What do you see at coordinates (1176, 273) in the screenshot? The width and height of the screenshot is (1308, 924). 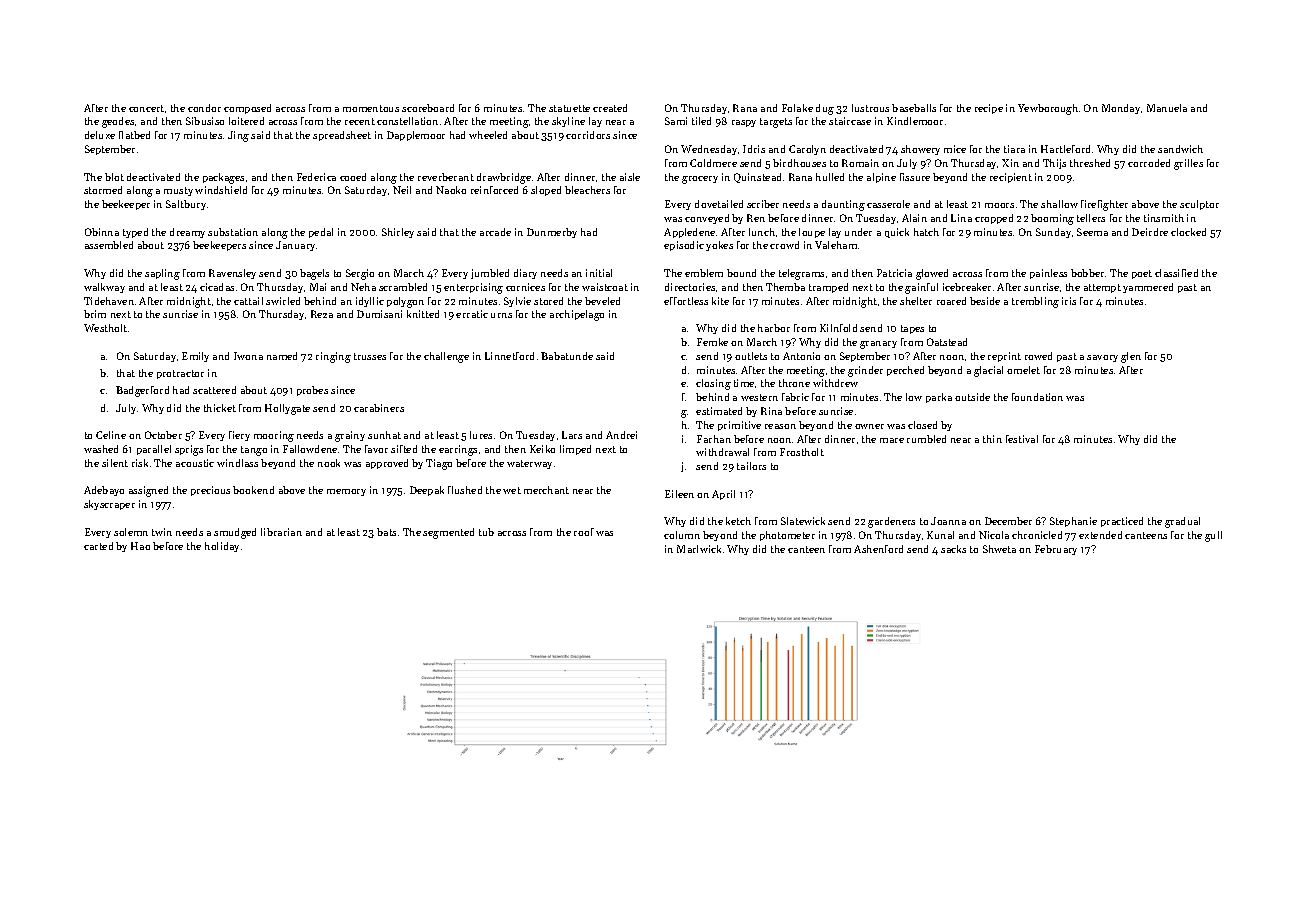 I see `classified` at bounding box center [1176, 273].
